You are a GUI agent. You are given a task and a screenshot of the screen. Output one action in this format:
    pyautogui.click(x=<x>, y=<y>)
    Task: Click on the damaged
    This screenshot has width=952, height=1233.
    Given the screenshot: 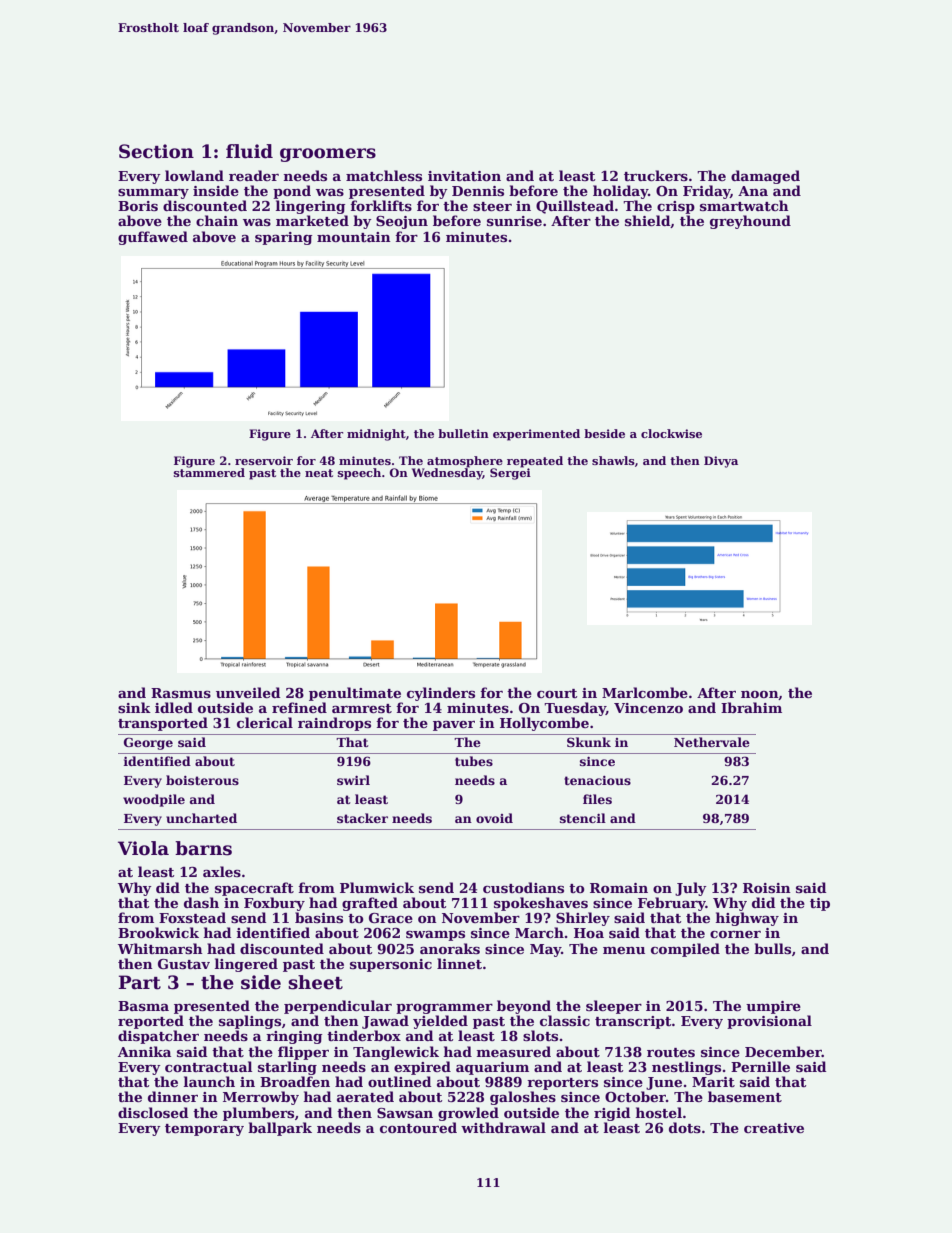 What is the action you would take?
    pyautogui.click(x=765, y=177)
